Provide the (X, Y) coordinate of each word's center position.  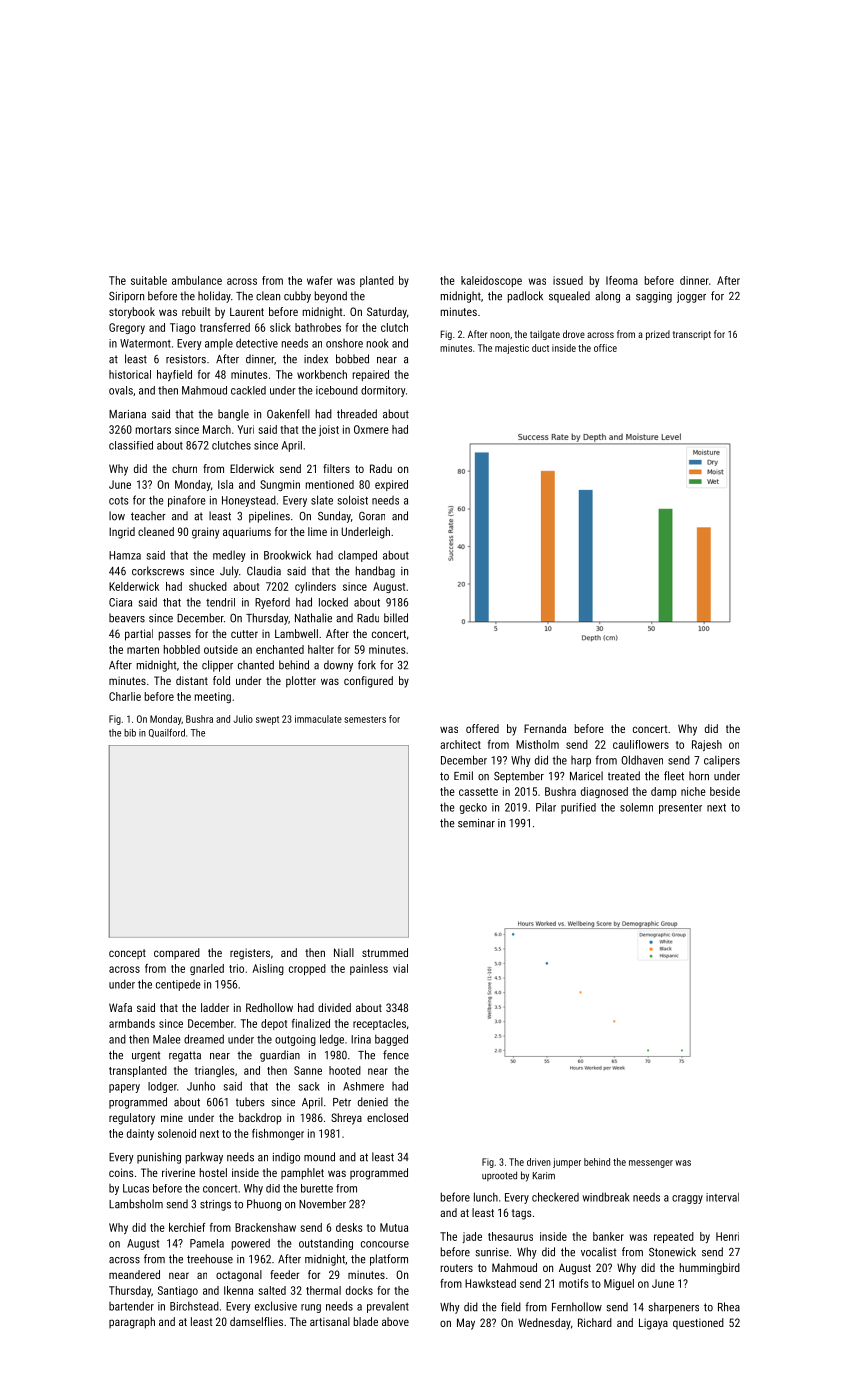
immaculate (318, 719)
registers (250, 954)
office (605, 348)
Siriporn (126, 297)
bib (130, 733)
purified (578, 808)
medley (229, 556)
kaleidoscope (491, 281)
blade (366, 1321)
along (607, 297)
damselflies (256, 1321)
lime (317, 531)
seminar (476, 823)
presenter (680, 809)
